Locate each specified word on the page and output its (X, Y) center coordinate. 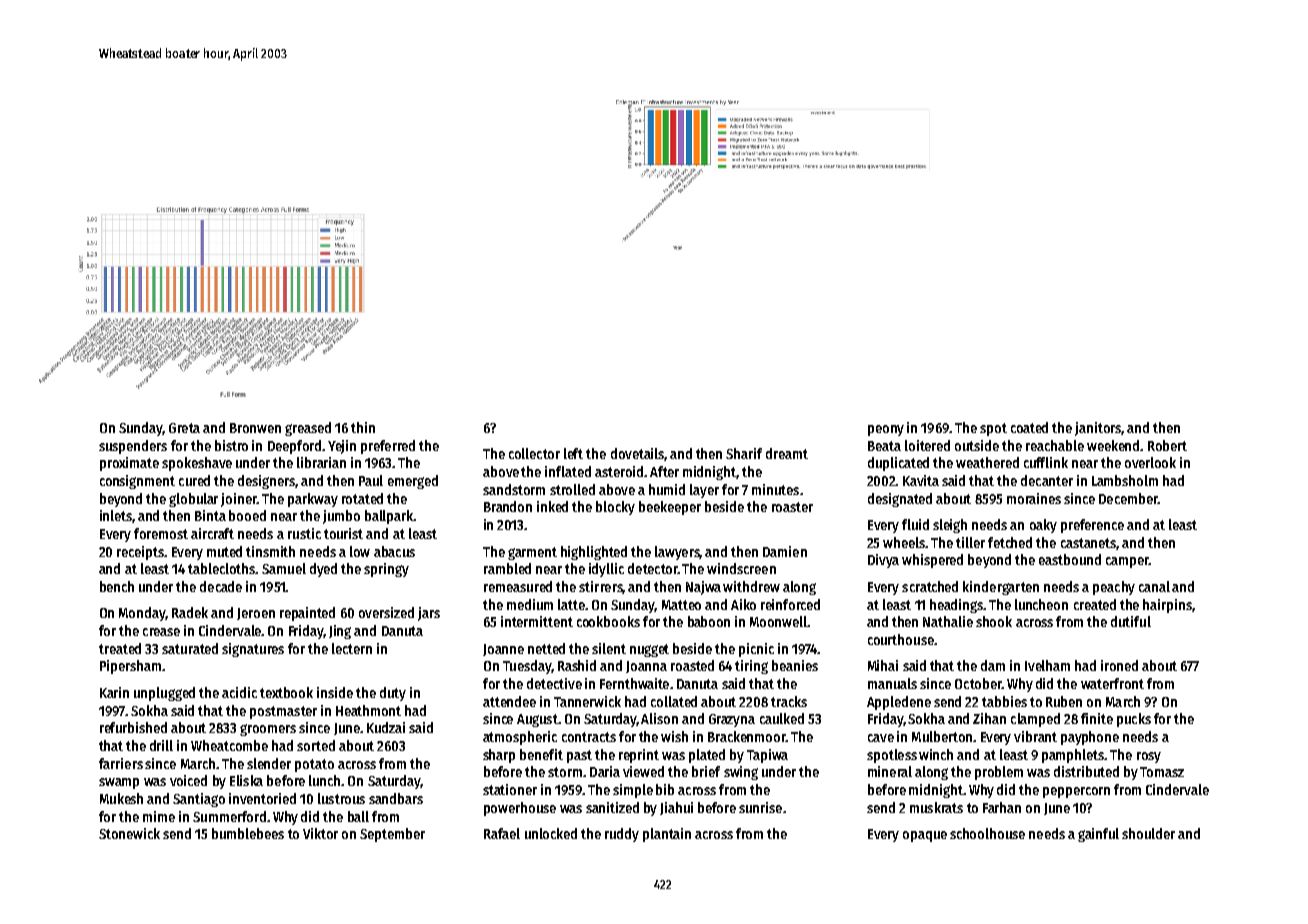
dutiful (1131, 621)
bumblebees (248, 833)
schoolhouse (987, 833)
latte (571, 604)
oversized (386, 612)
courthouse (901, 639)
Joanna (646, 667)
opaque (925, 836)
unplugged (164, 694)
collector (534, 453)
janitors (1098, 429)
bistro (231, 445)
